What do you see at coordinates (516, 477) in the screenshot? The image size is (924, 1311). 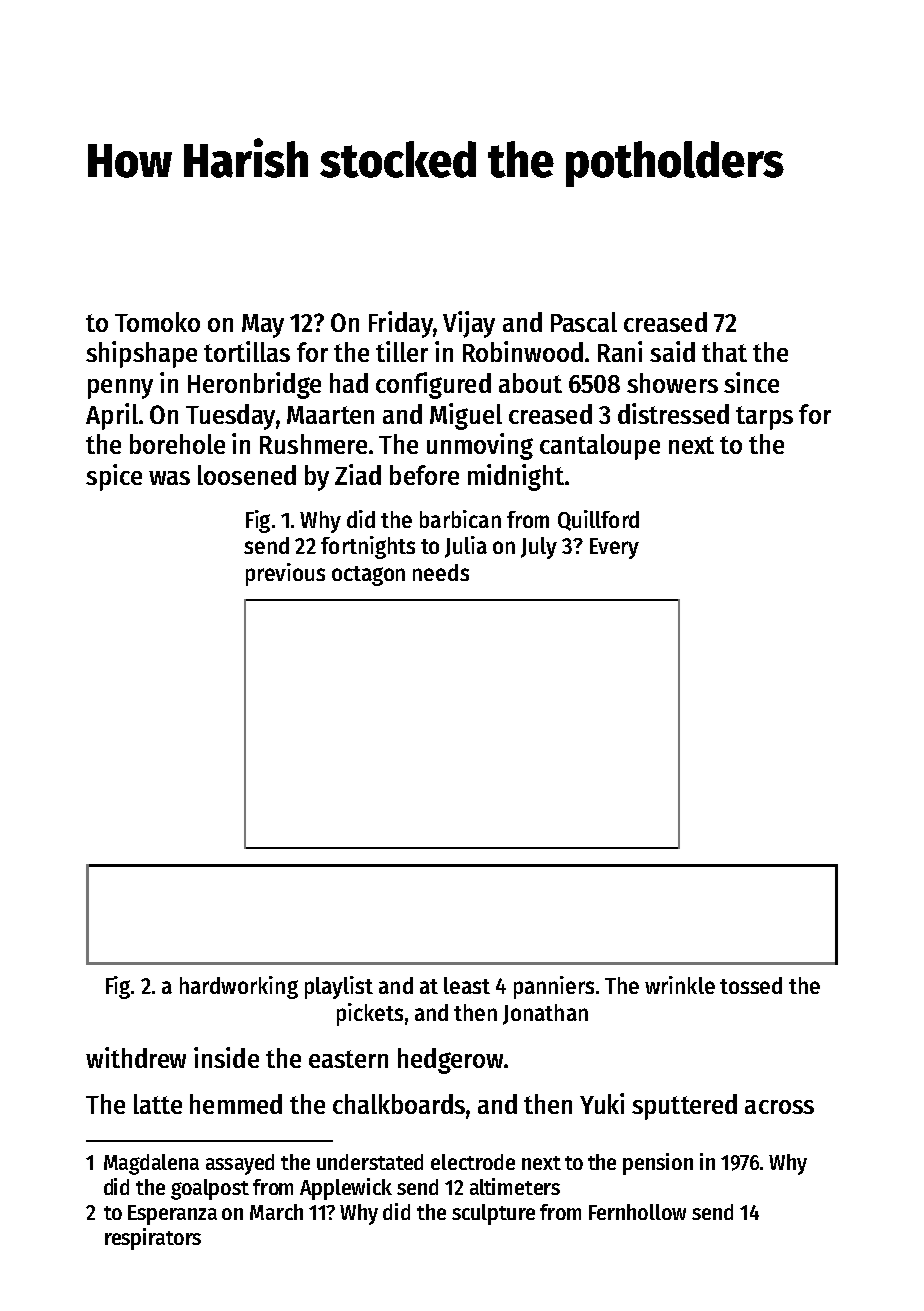 I see `midnight` at bounding box center [516, 477].
